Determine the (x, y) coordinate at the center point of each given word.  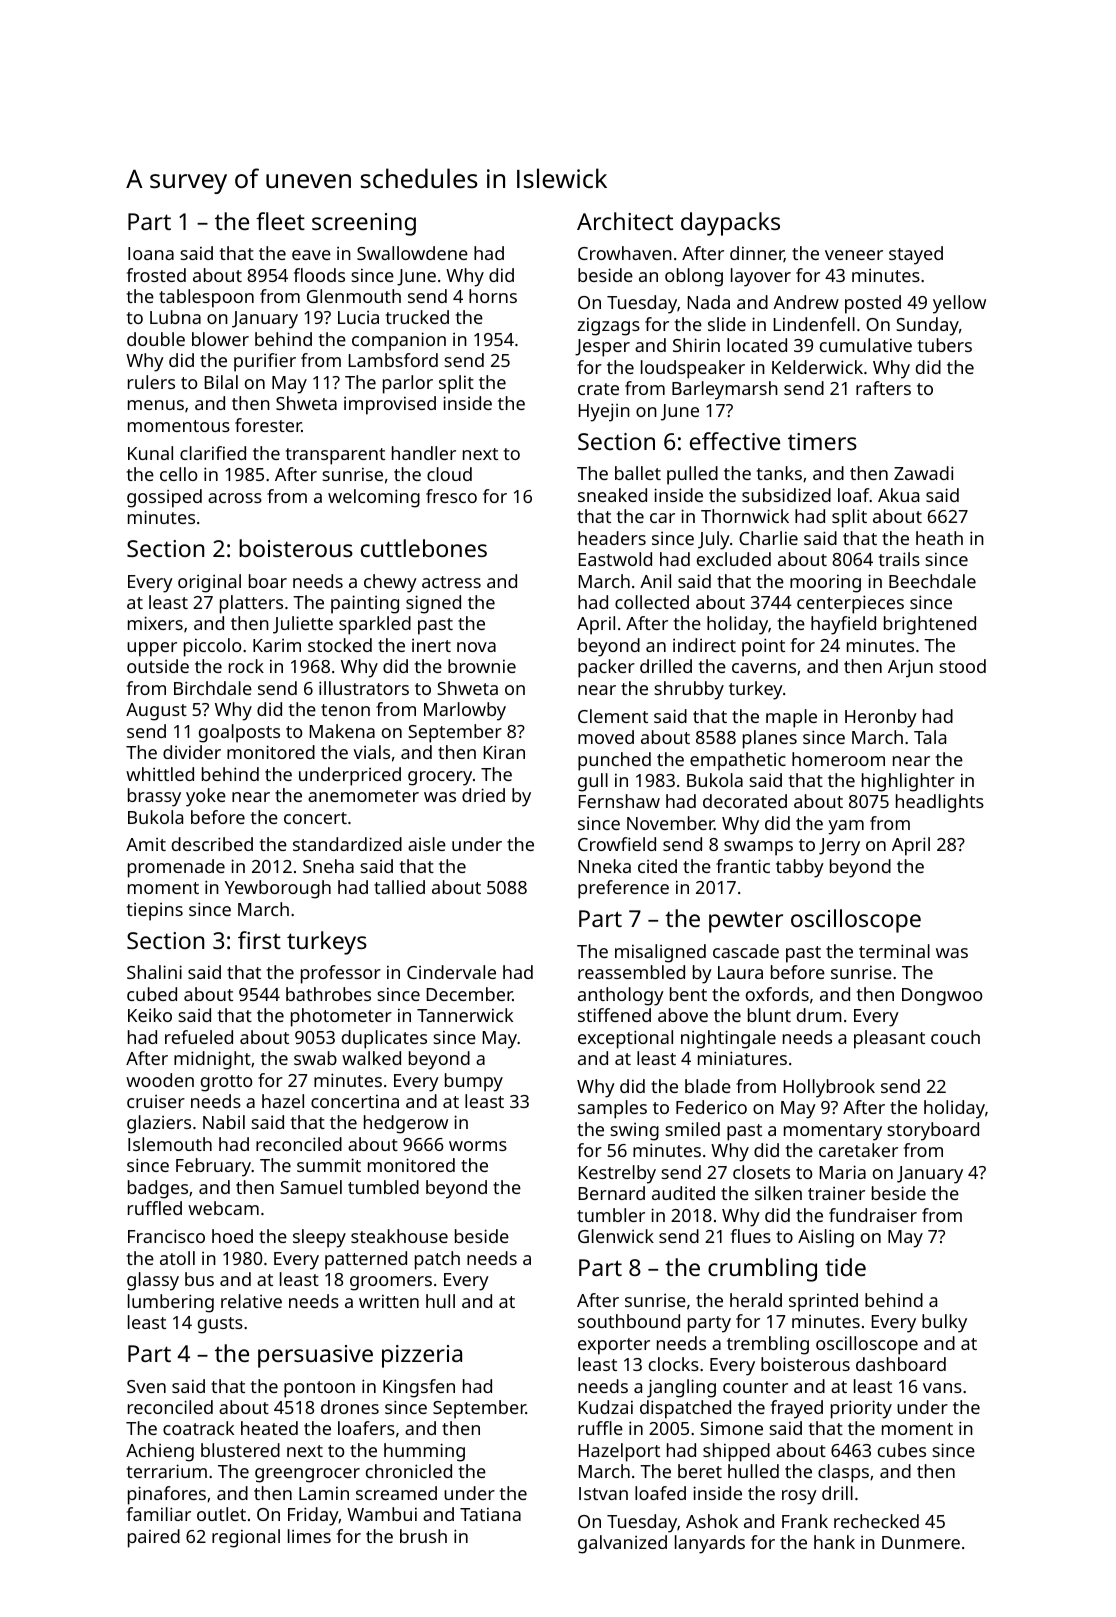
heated (269, 1428)
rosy (799, 1497)
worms (478, 1146)
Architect (625, 221)
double (156, 339)
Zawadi (923, 473)
